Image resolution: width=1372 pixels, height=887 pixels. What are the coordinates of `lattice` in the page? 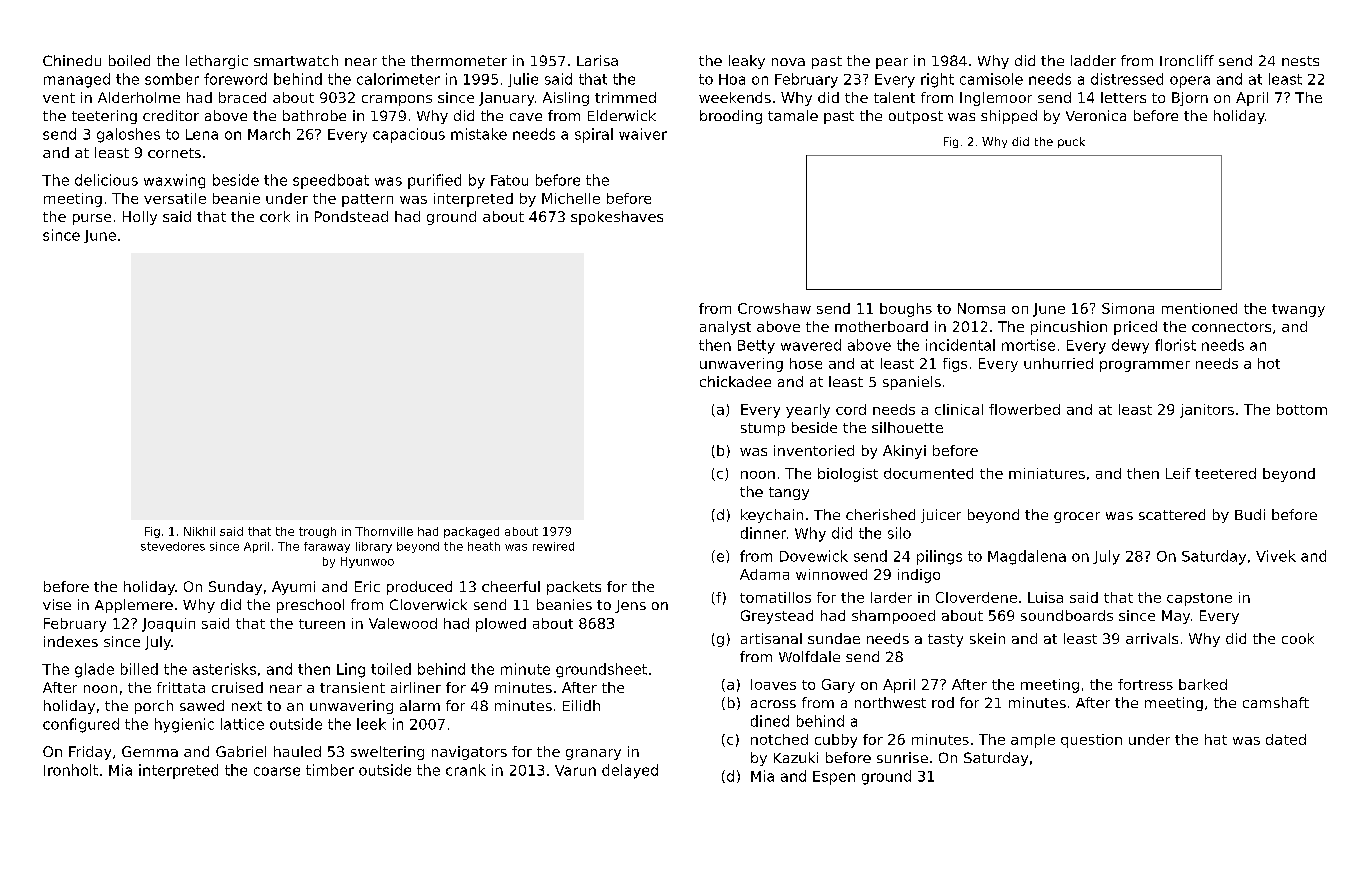 It's located at (242, 724).
